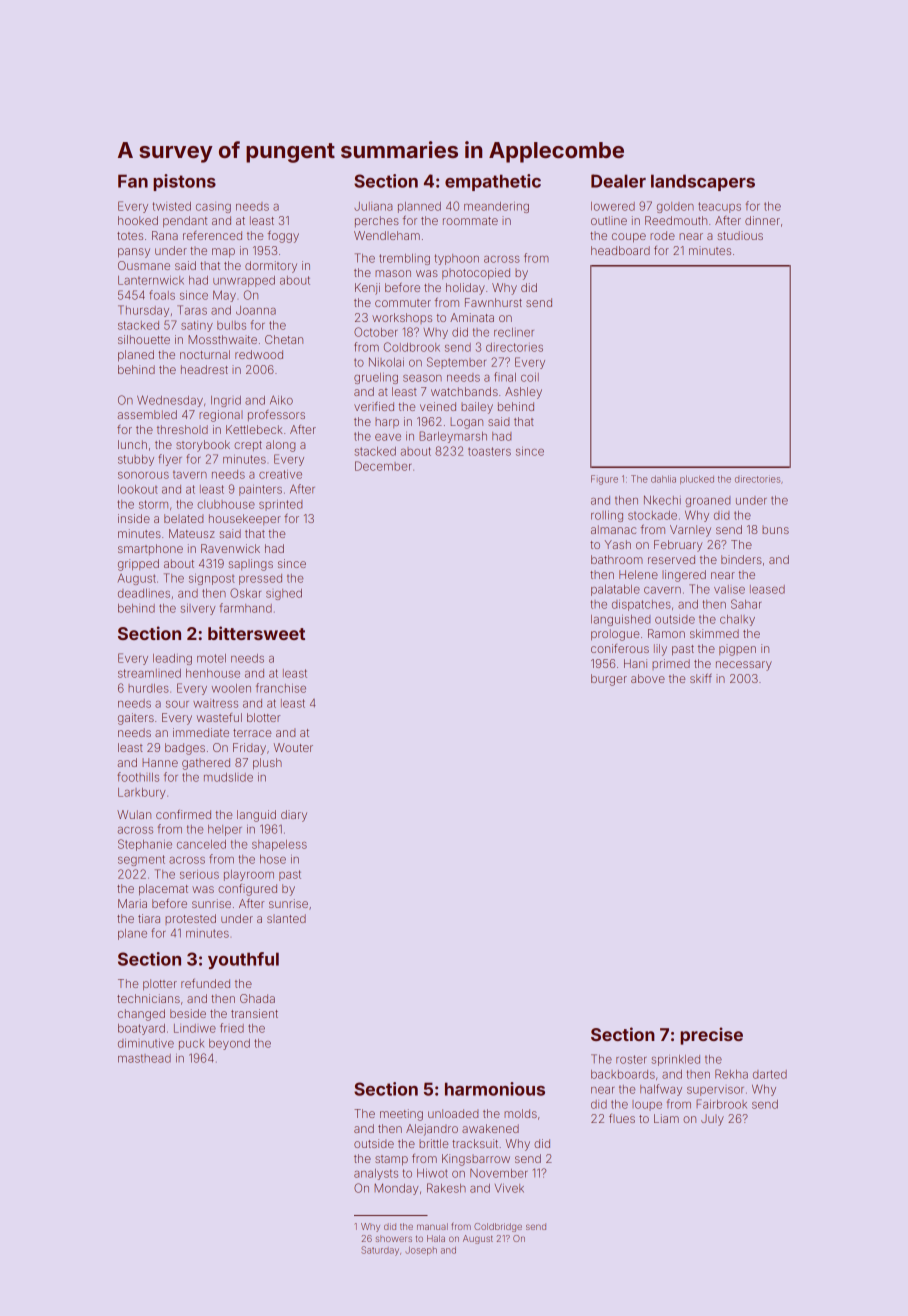  I want to click on above, so click(648, 678).
